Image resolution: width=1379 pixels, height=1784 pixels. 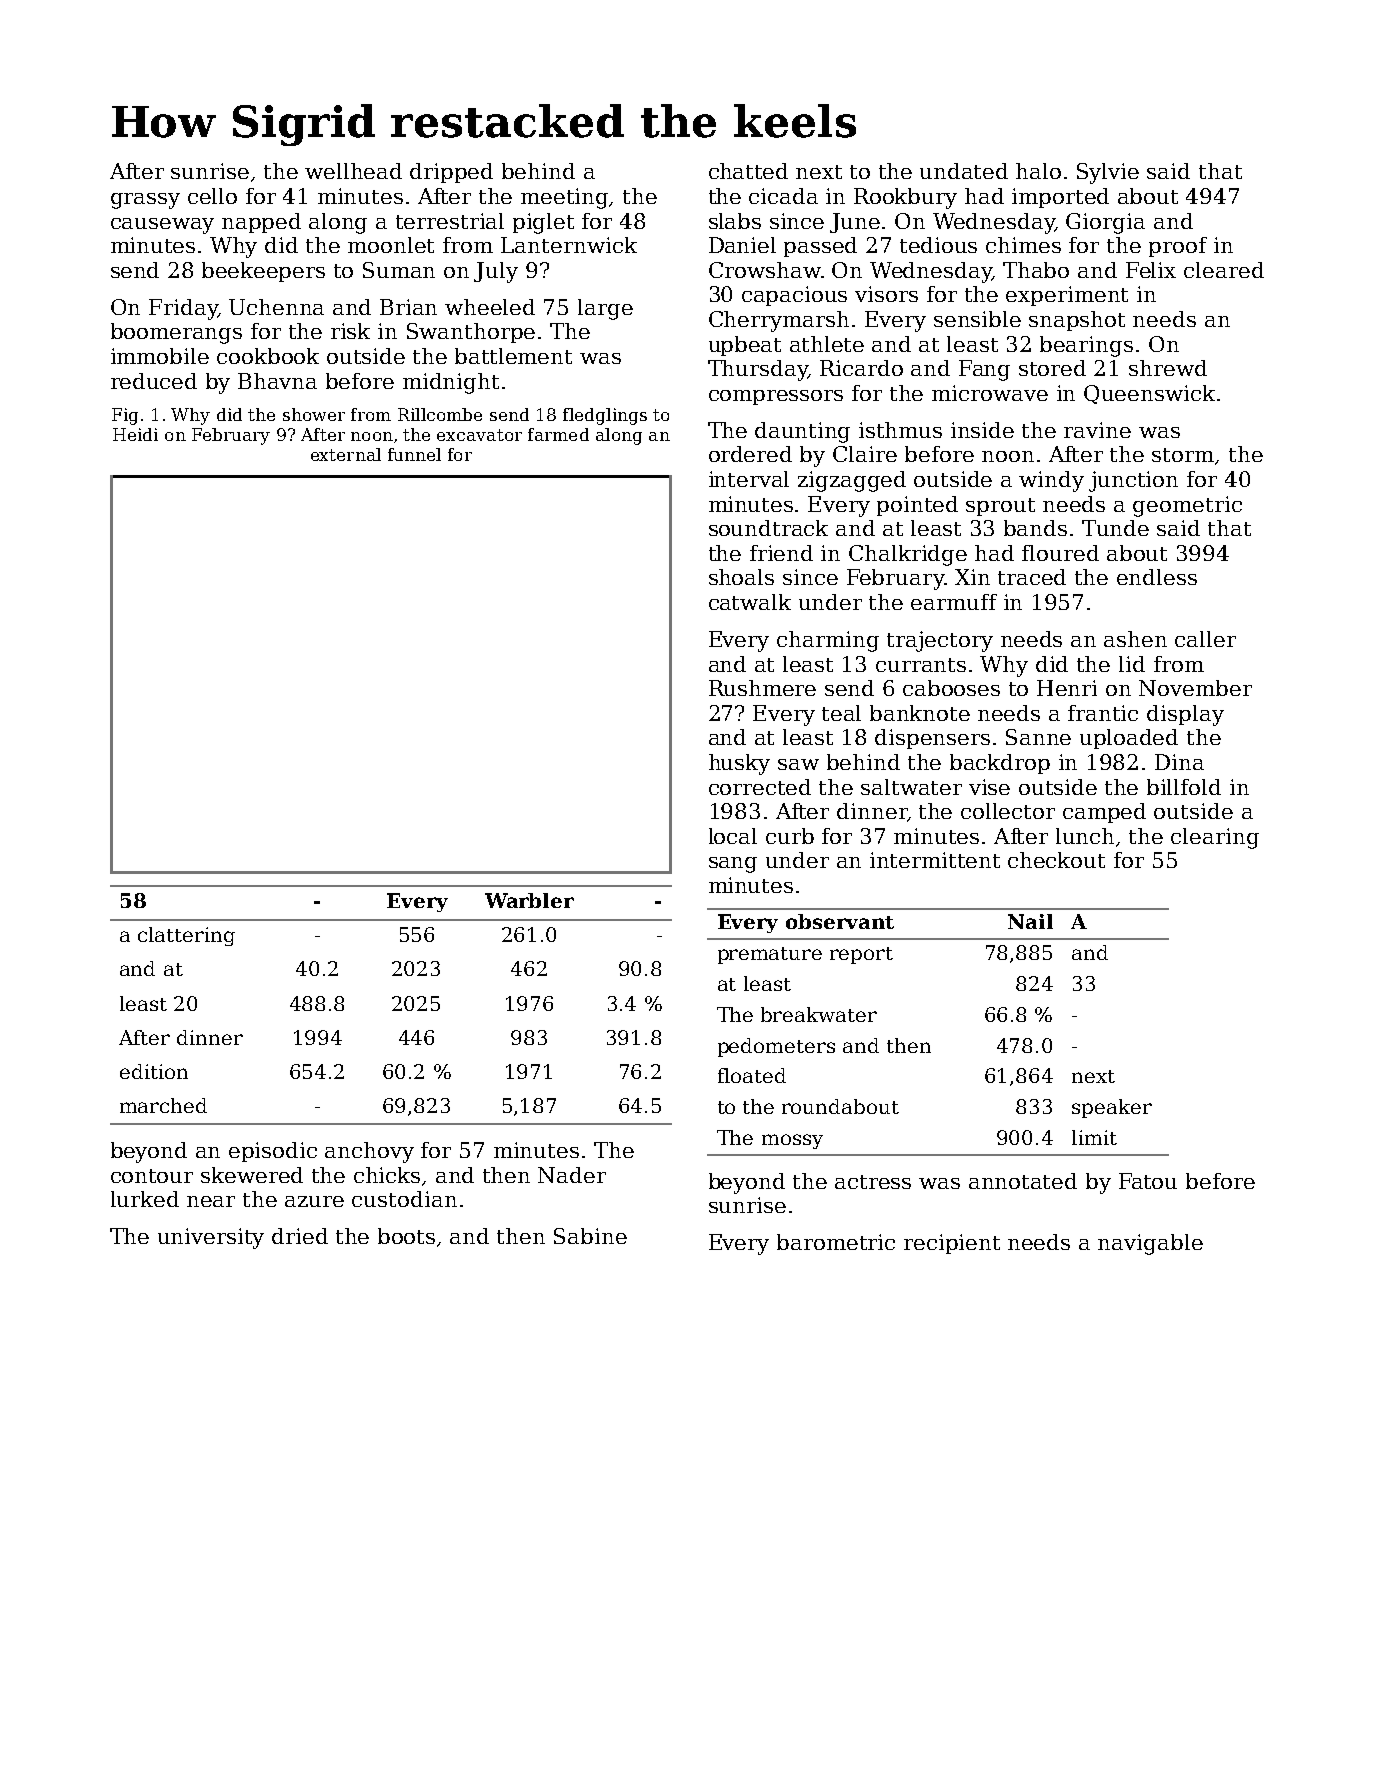 What do you see at coordinates (1060, 553) in the image?
I see `floured` at bounding box center [1060, 553].
